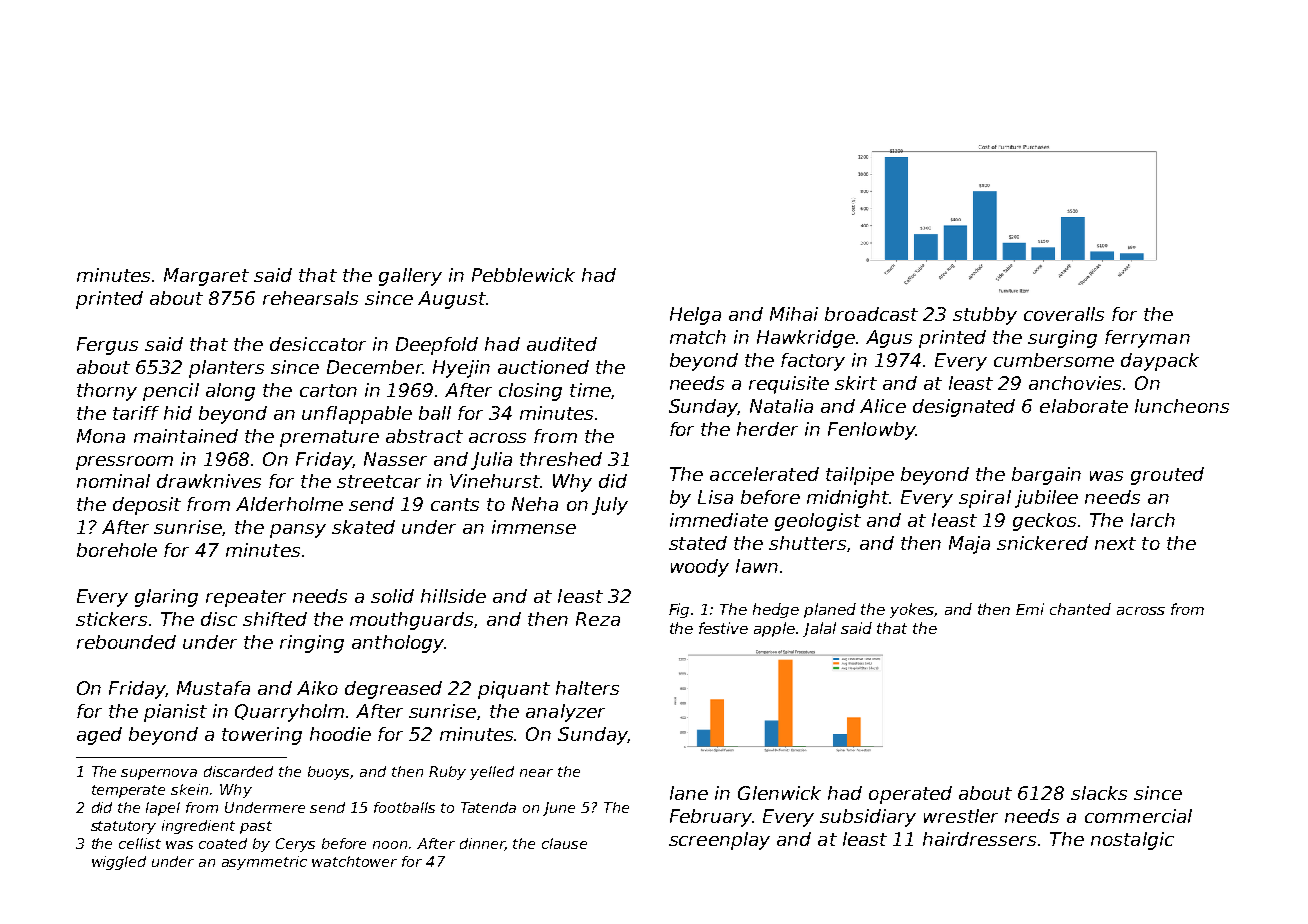 Image resolution: width=1308 pixels, height=924 pixels. What do you see at coordinates (523, 275) in the screenshot?
I see `Pebblewick` at bounding box center [523, 275].
